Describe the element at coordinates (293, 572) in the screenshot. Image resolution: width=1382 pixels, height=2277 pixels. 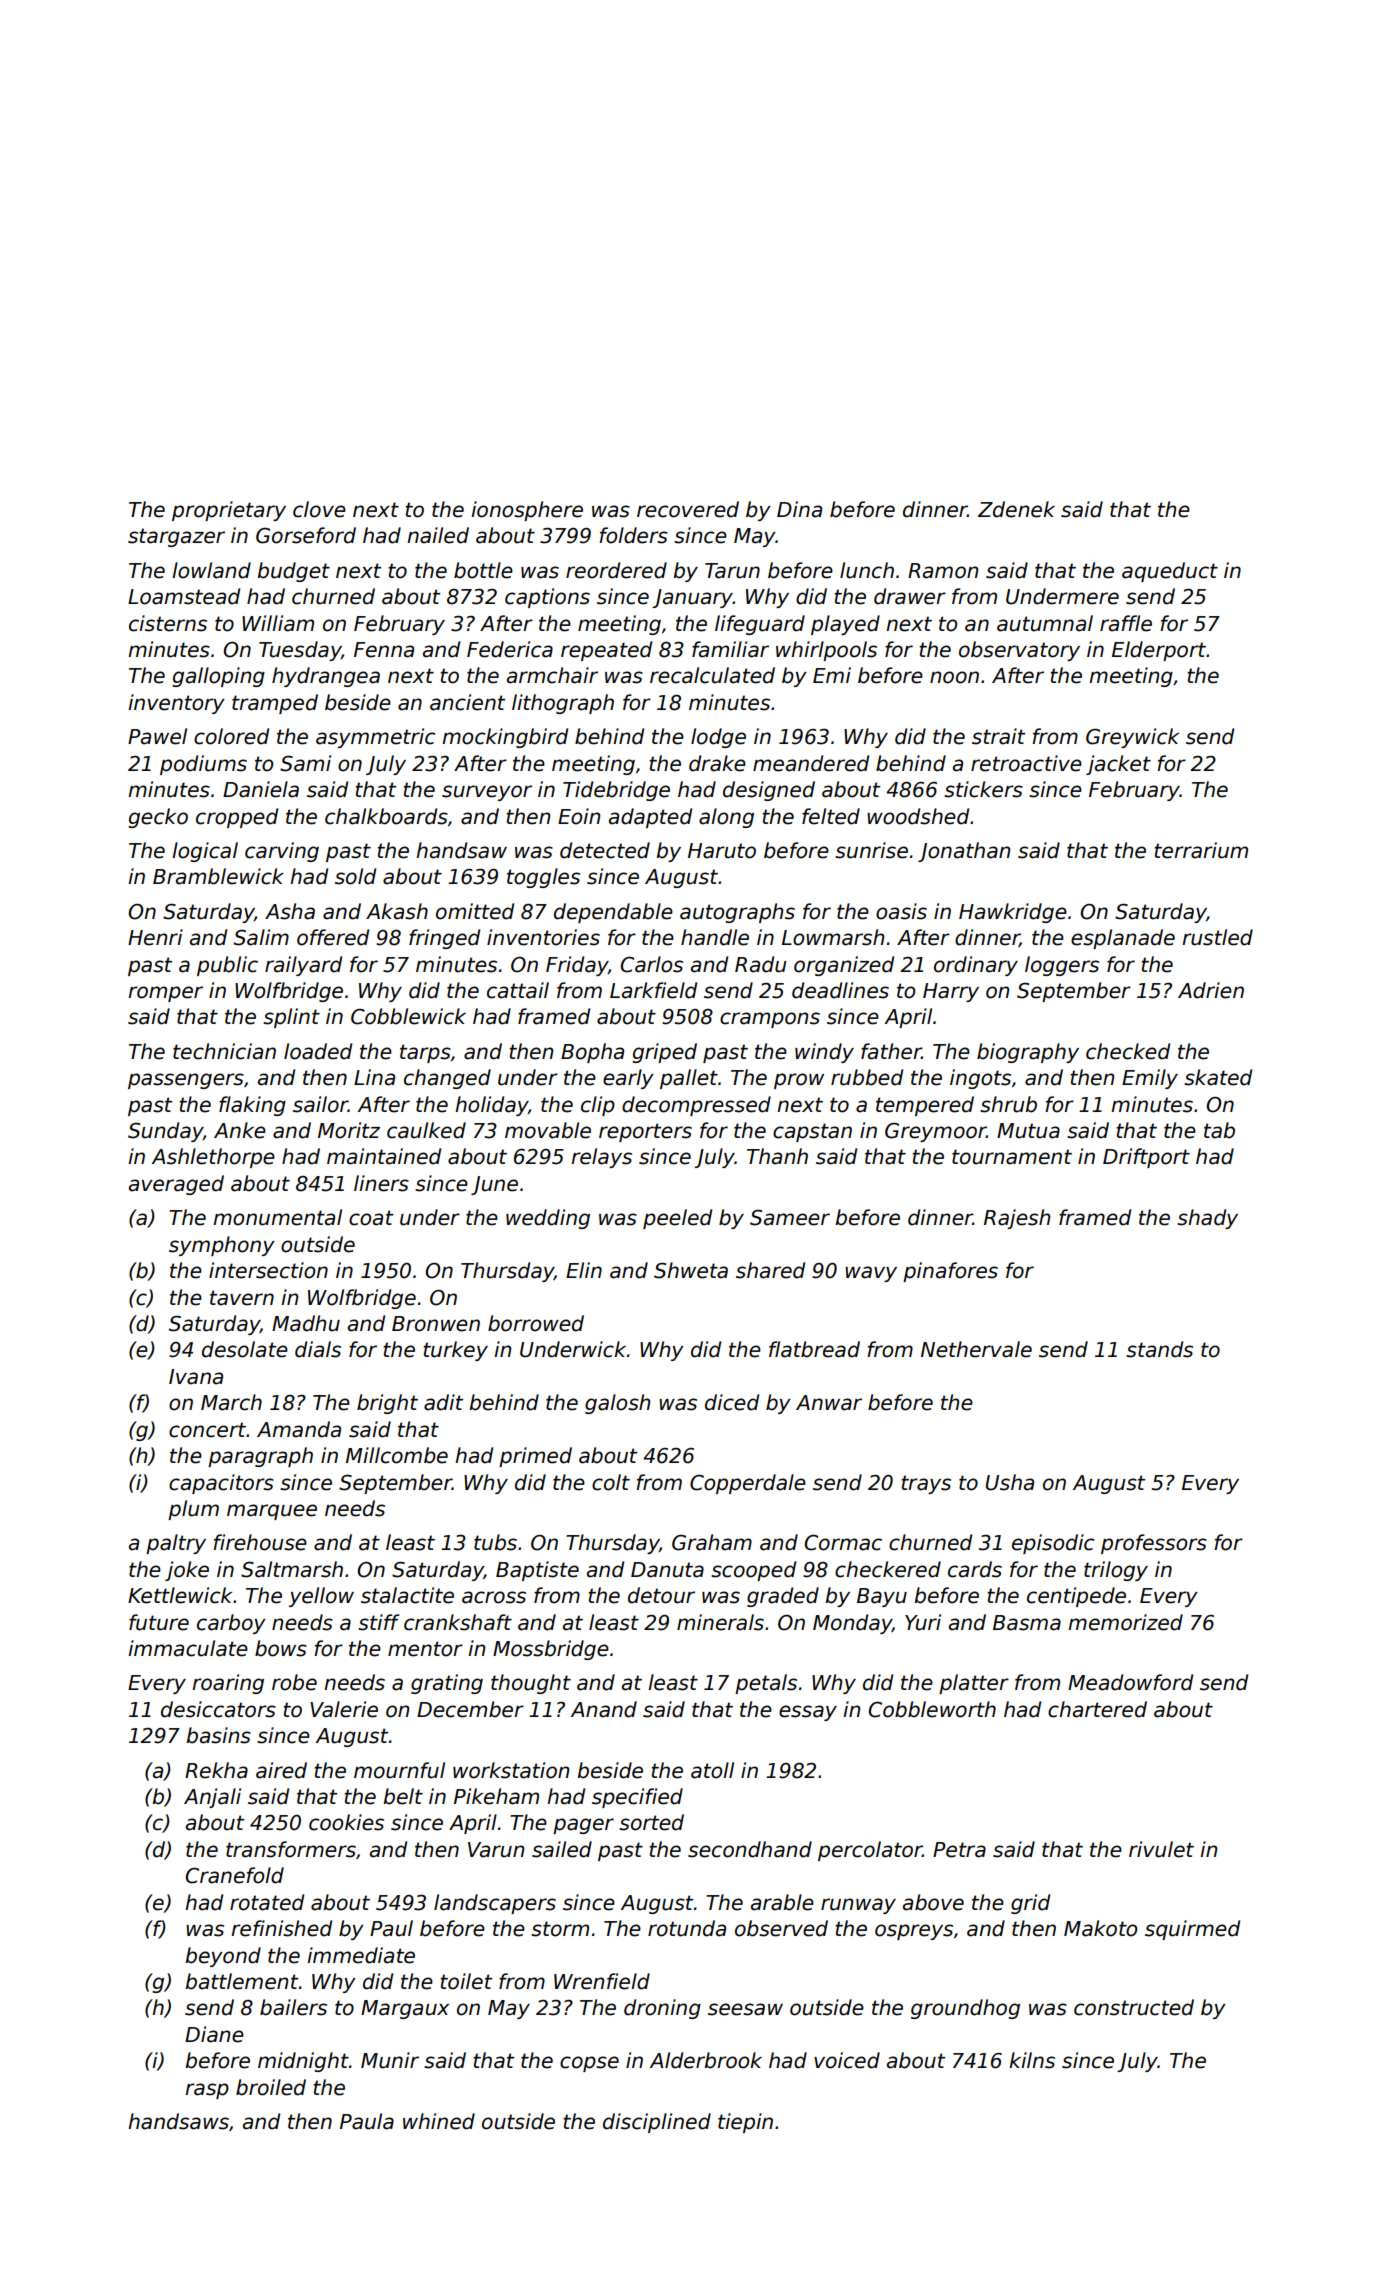
I see `budget` at that location.
